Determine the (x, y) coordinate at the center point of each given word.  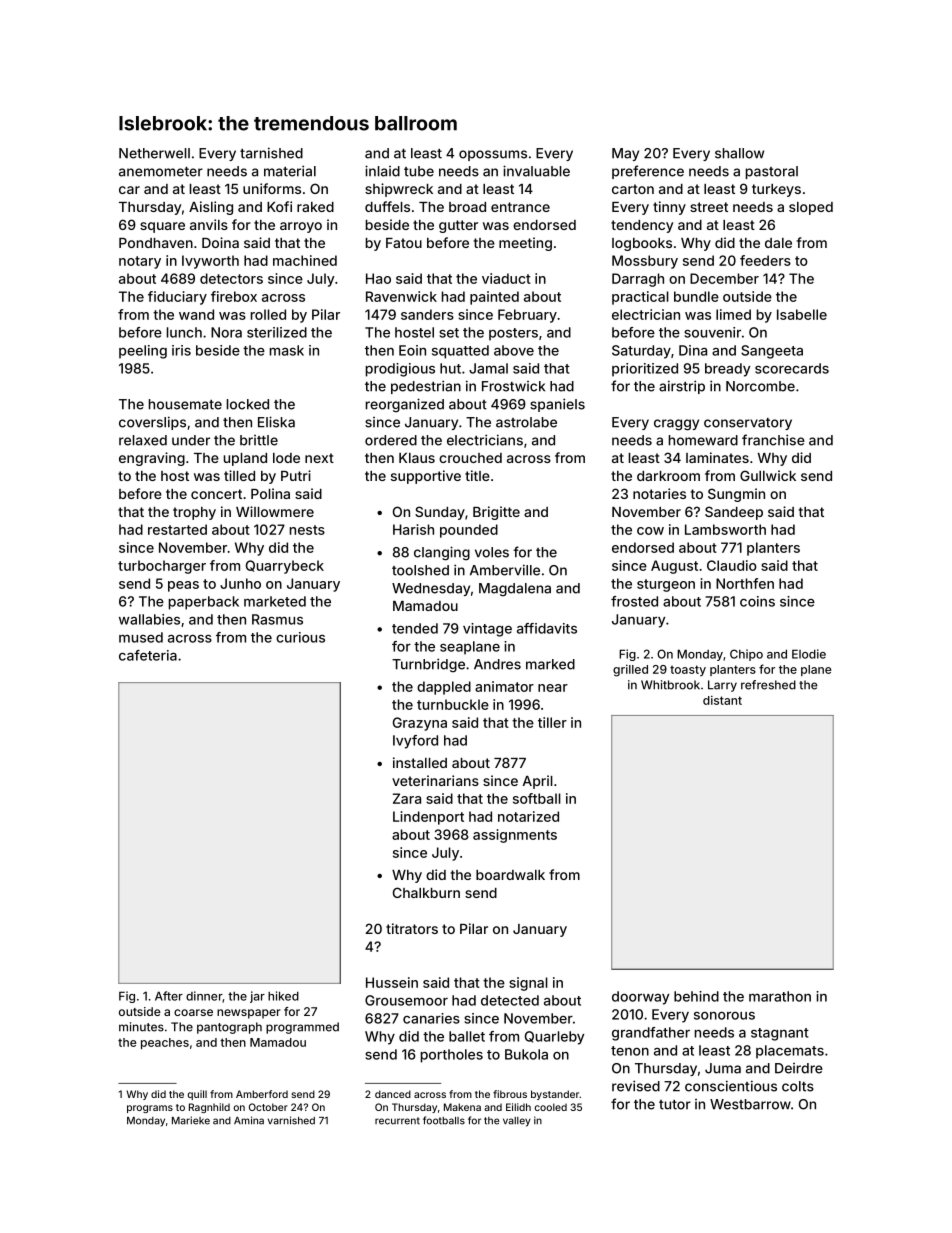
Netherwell (154, 153)
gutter (458, 226)
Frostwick (513, 386)
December (724, 278)
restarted (177, 529)
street (709, 207)
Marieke (191, 1120)
